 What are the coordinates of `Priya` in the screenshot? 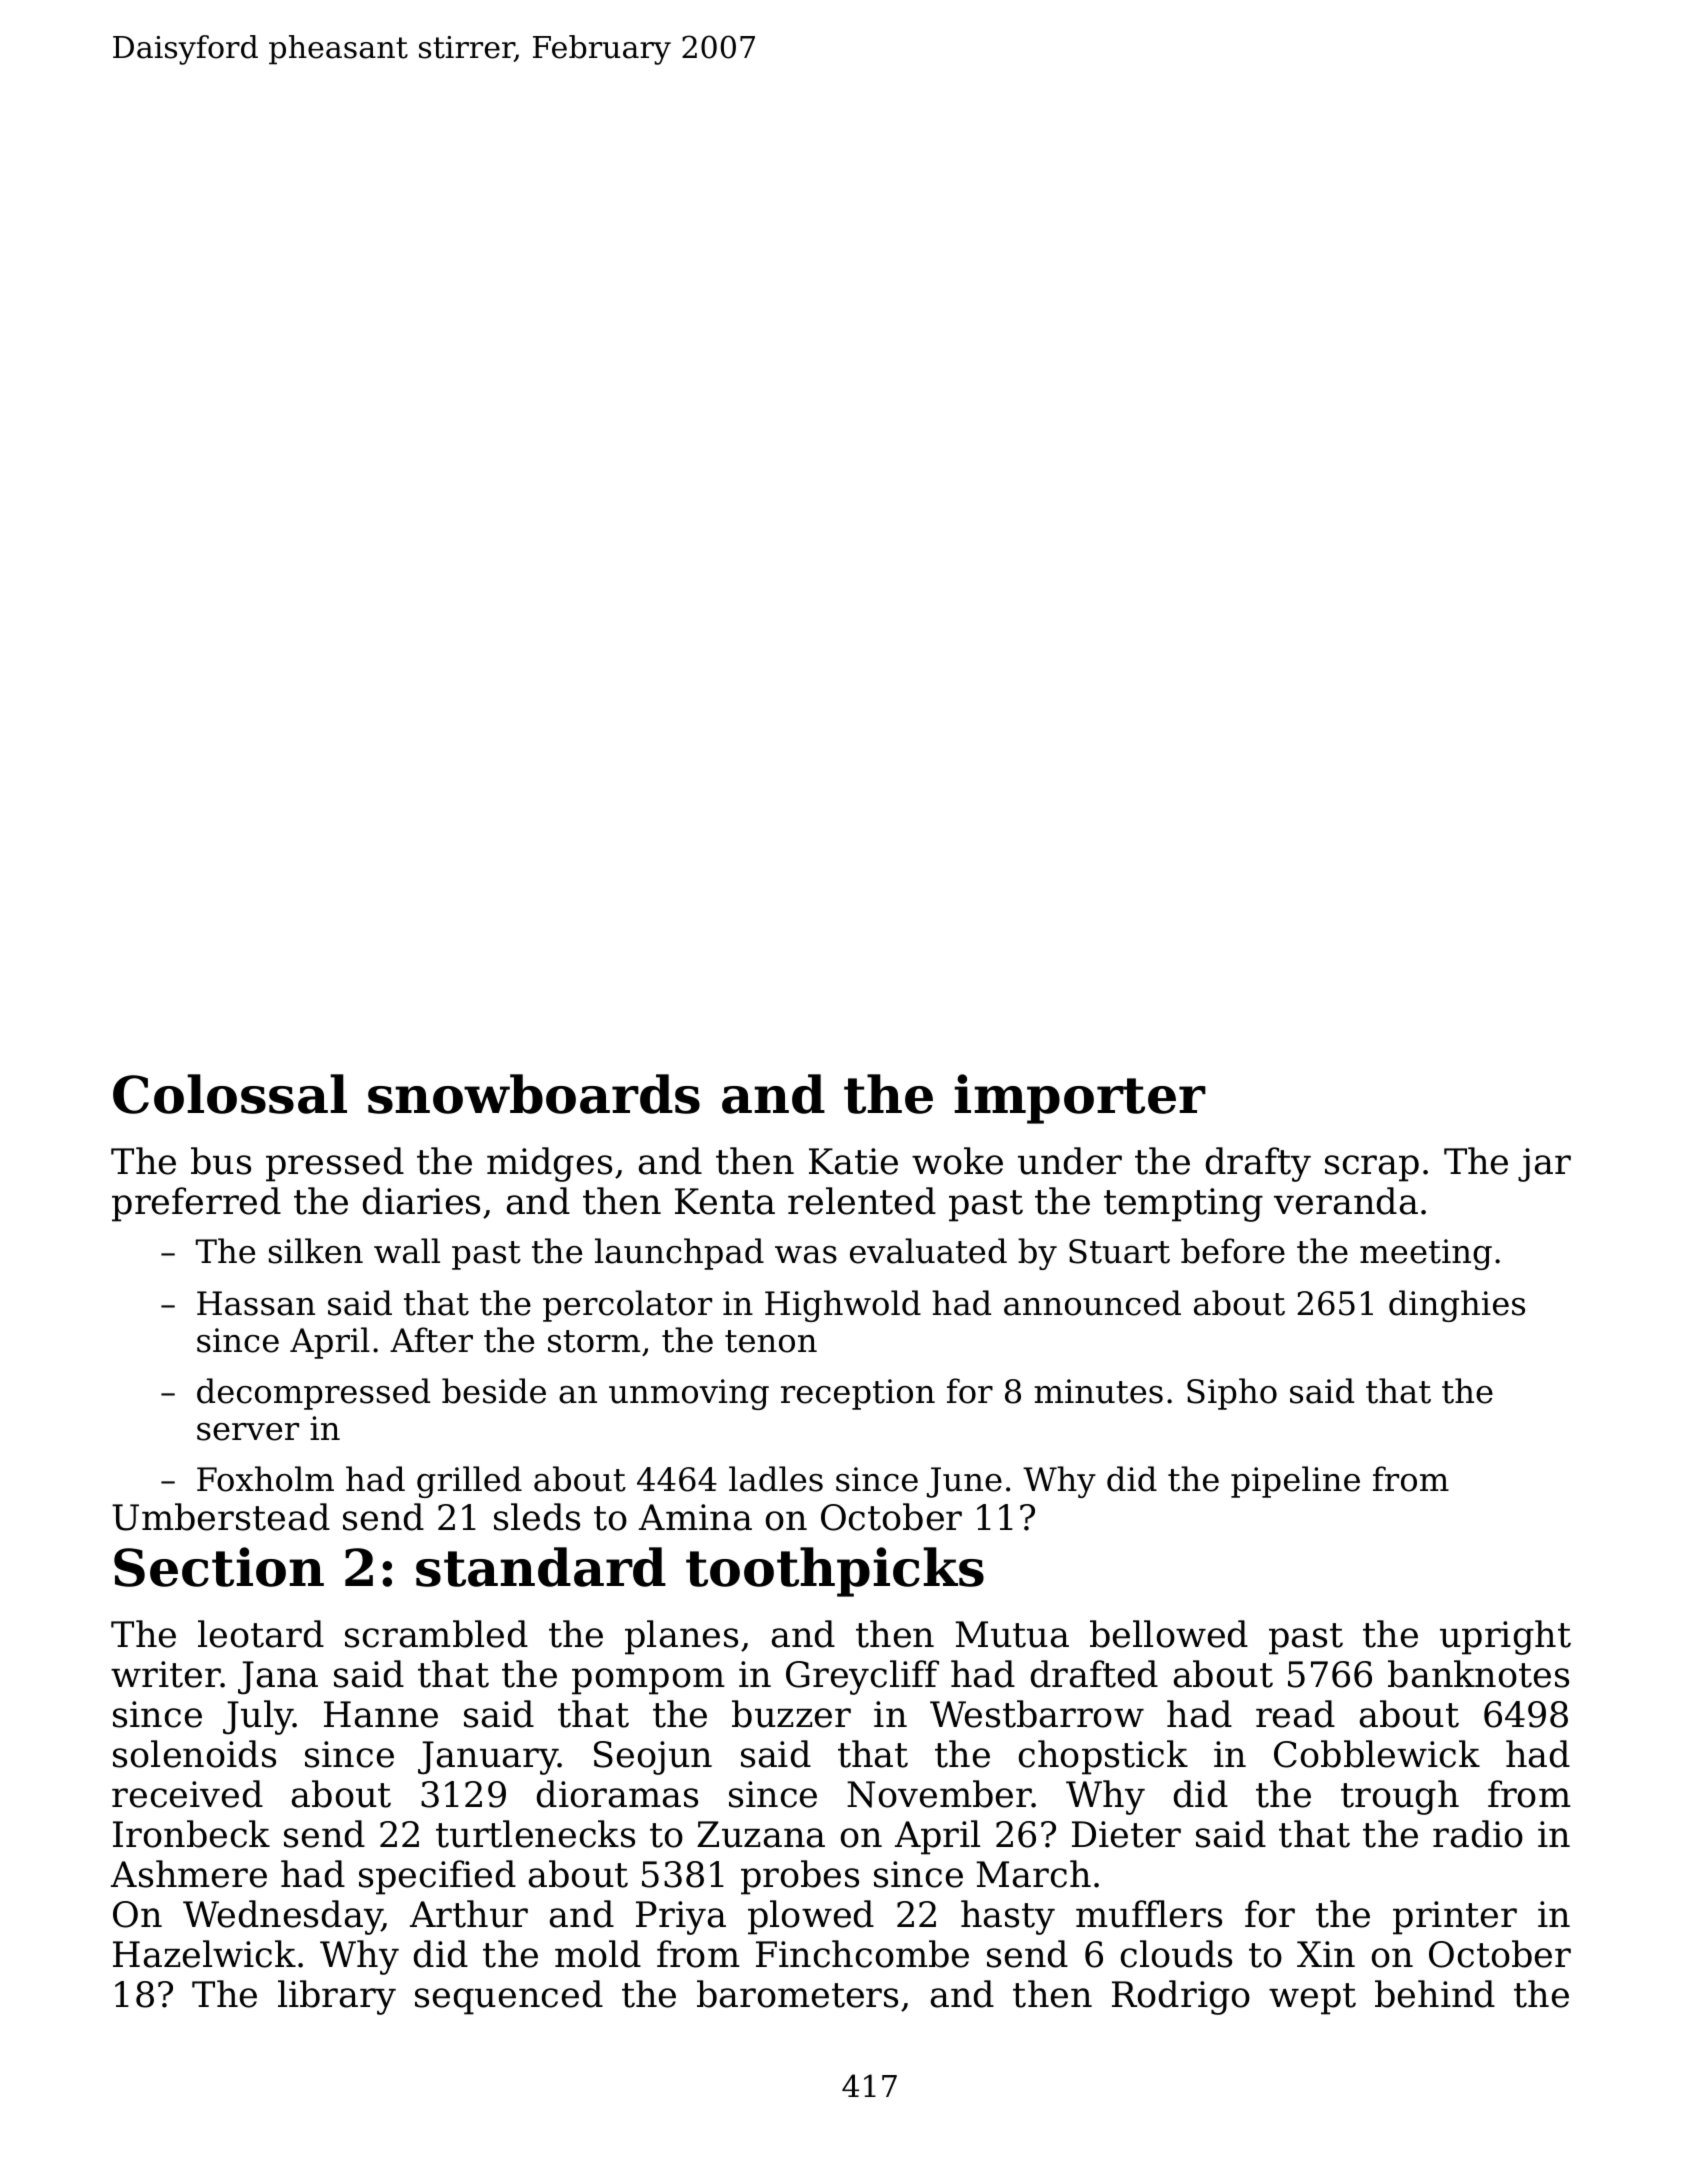 It's located at (681, 1918).
